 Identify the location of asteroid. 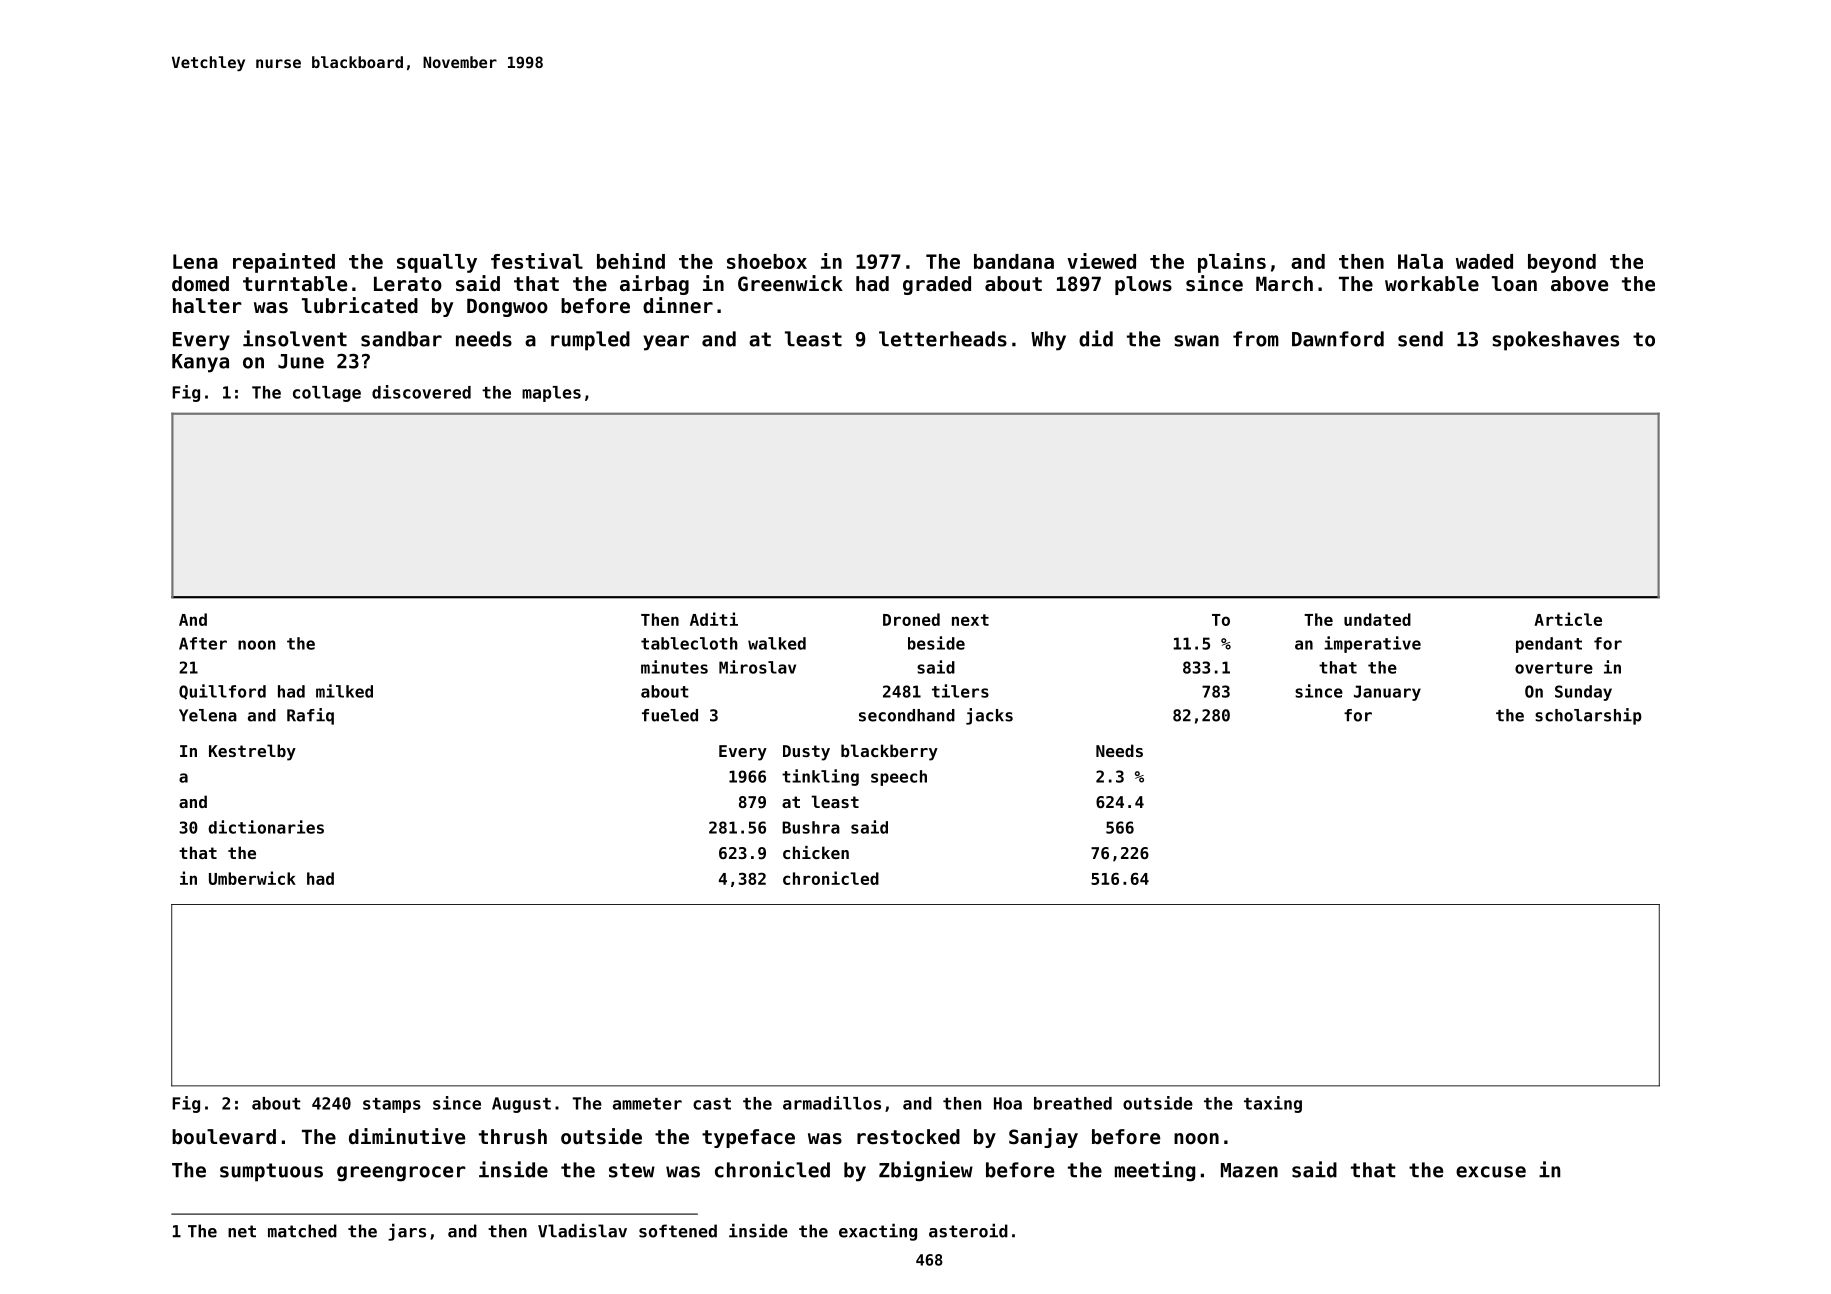
(968, 1230).
